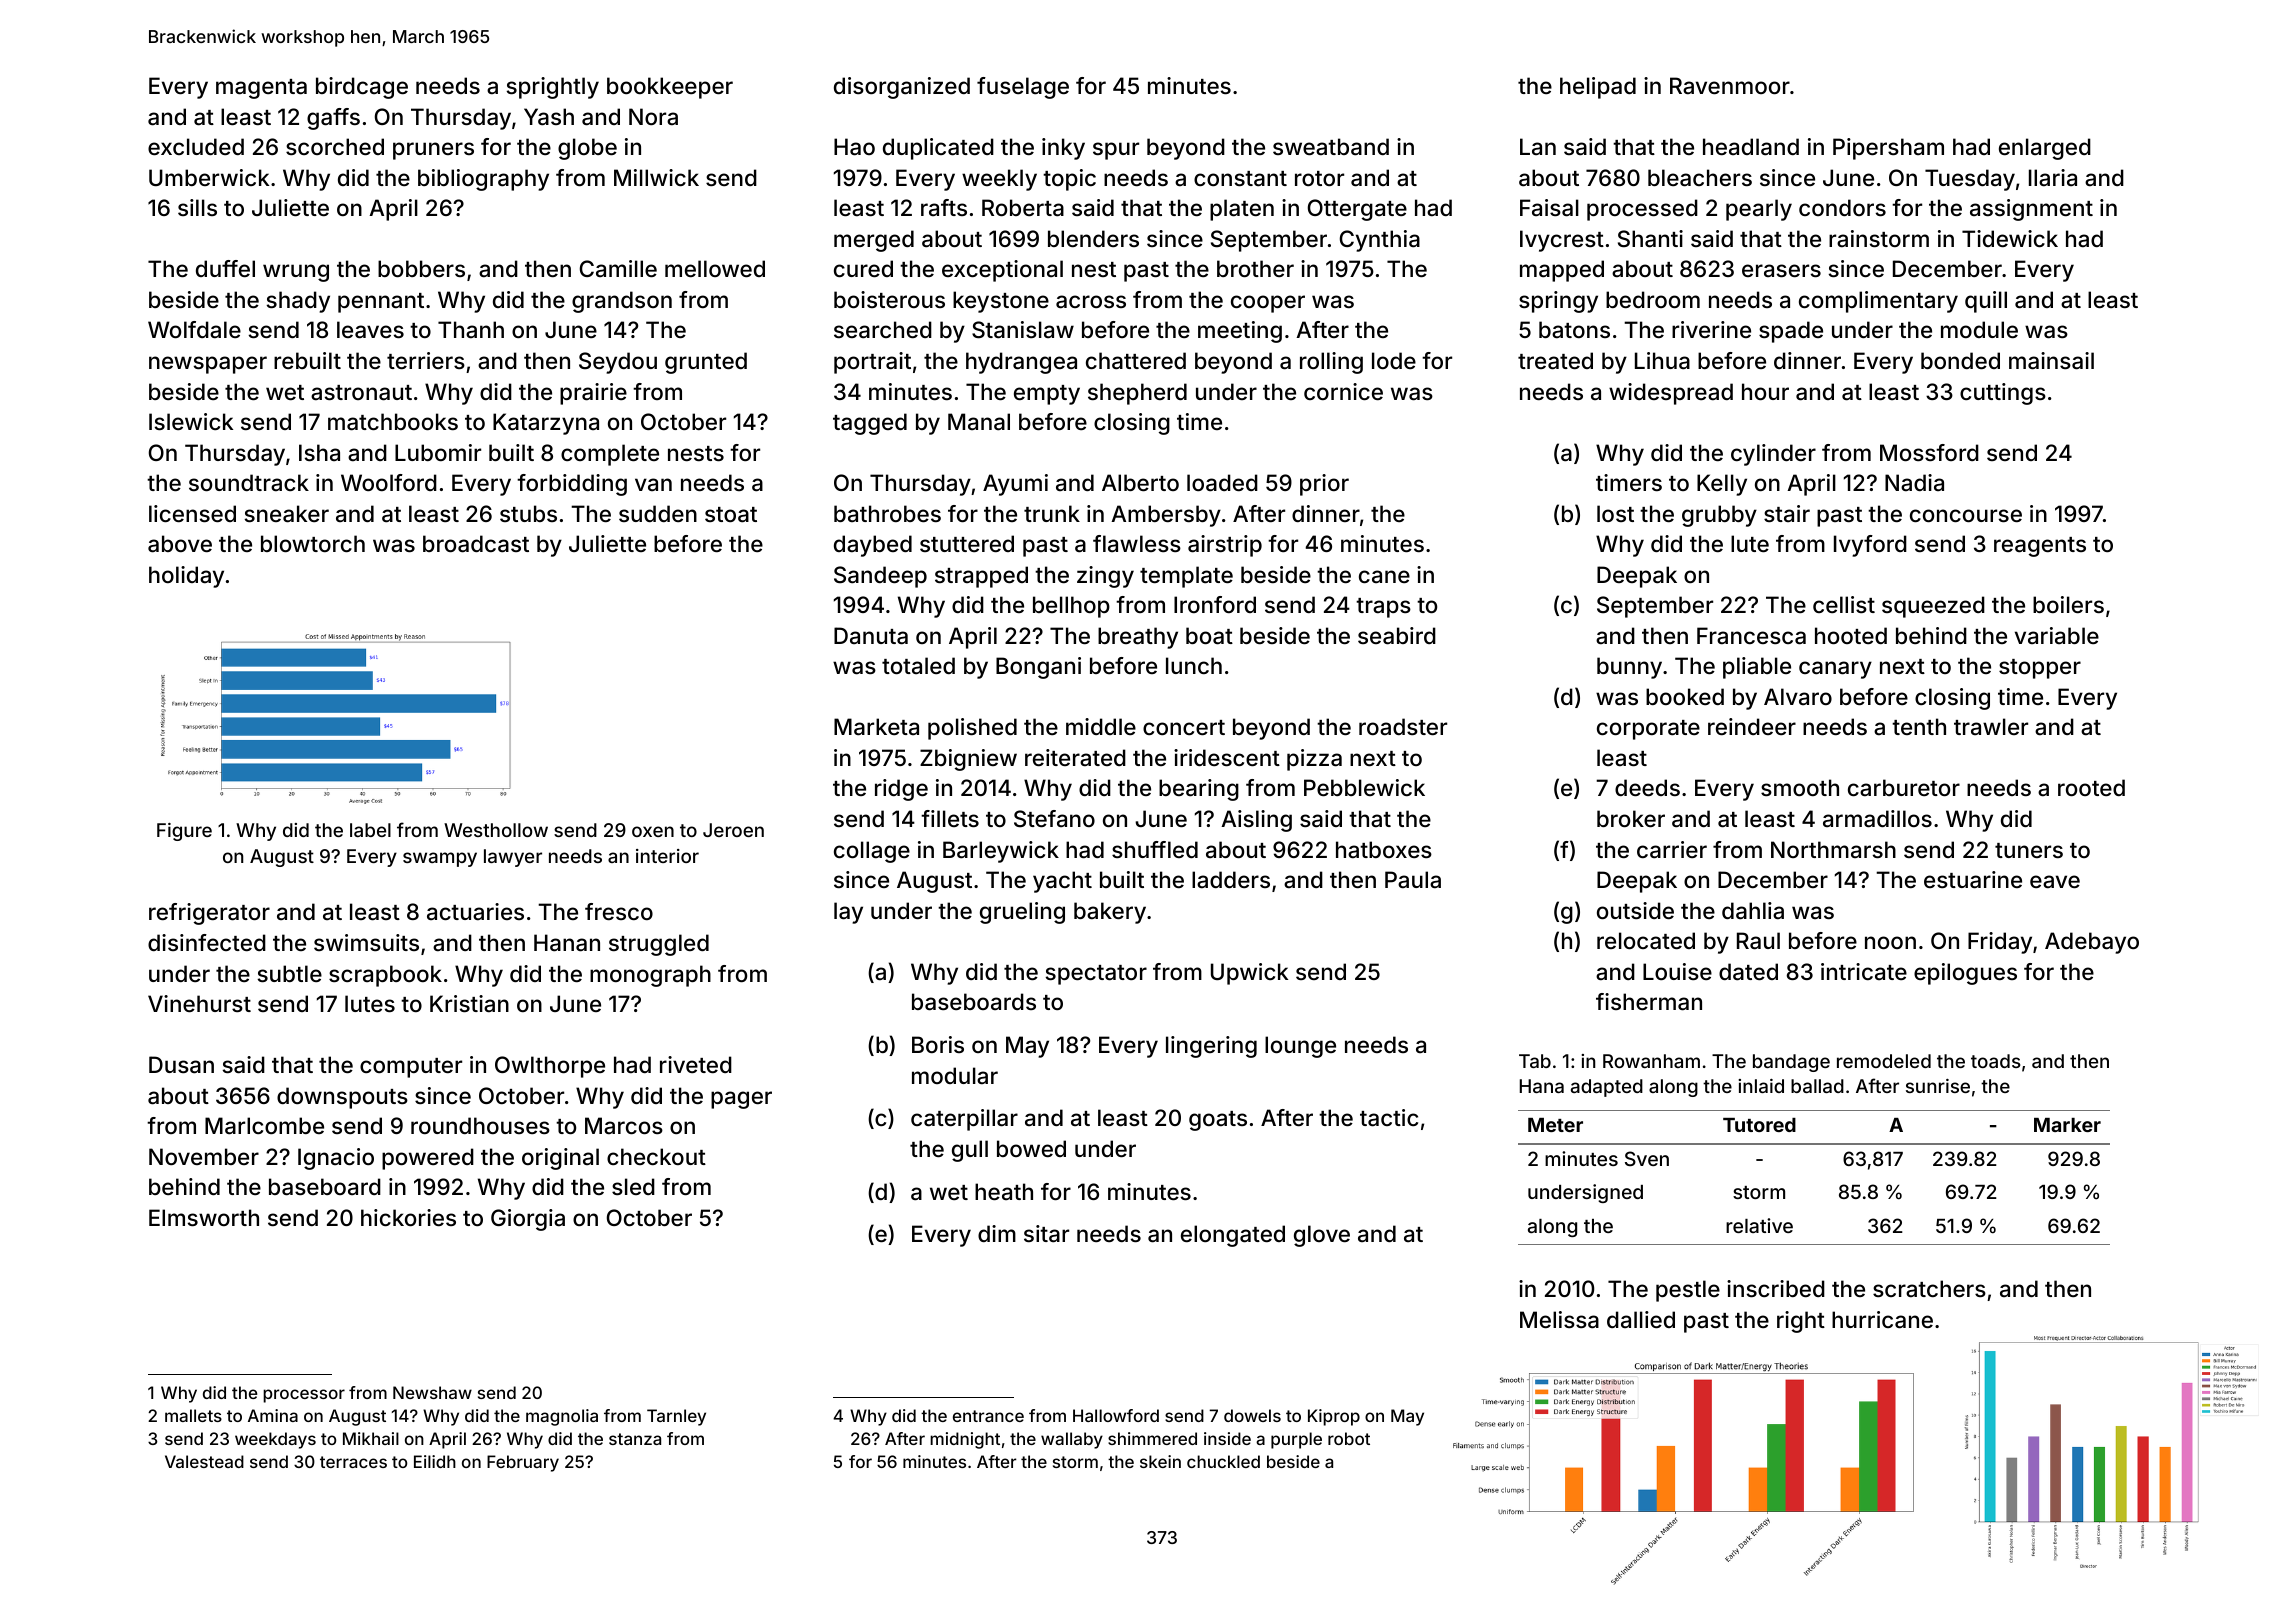 The height and width of the screenshot is (1620, 2292). I want to click on Adebayo, so click(2092, 943).
